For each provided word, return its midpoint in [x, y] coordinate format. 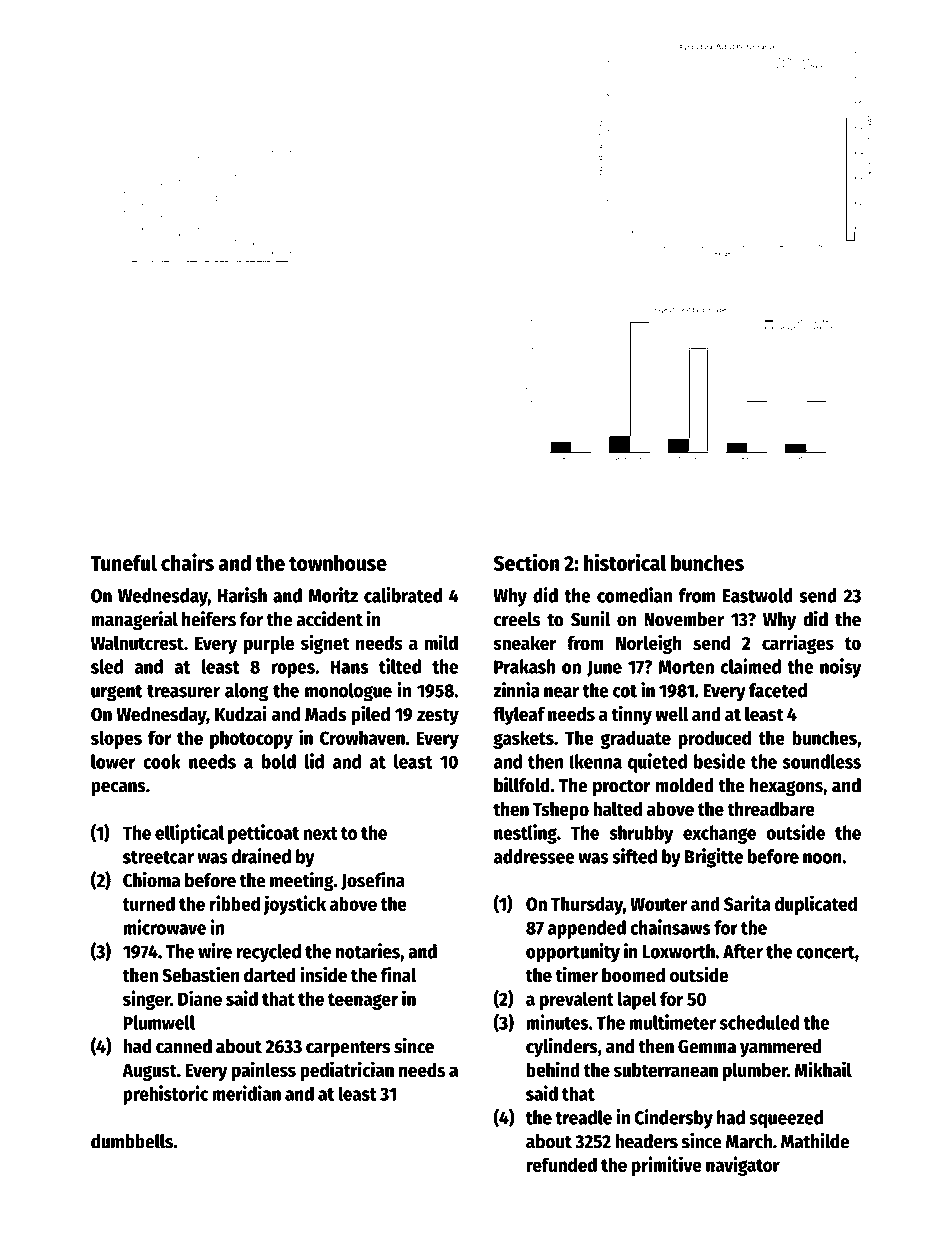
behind [553, 1069]
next [320, 833]
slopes [116, 739]
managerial [134, 621]
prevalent [577, 1000]
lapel [637, 1000]
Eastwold [758, 595]
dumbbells [132, 1141]
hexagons [786, 787]
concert [825, 952]
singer [147, 1000]
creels [517, 619]
